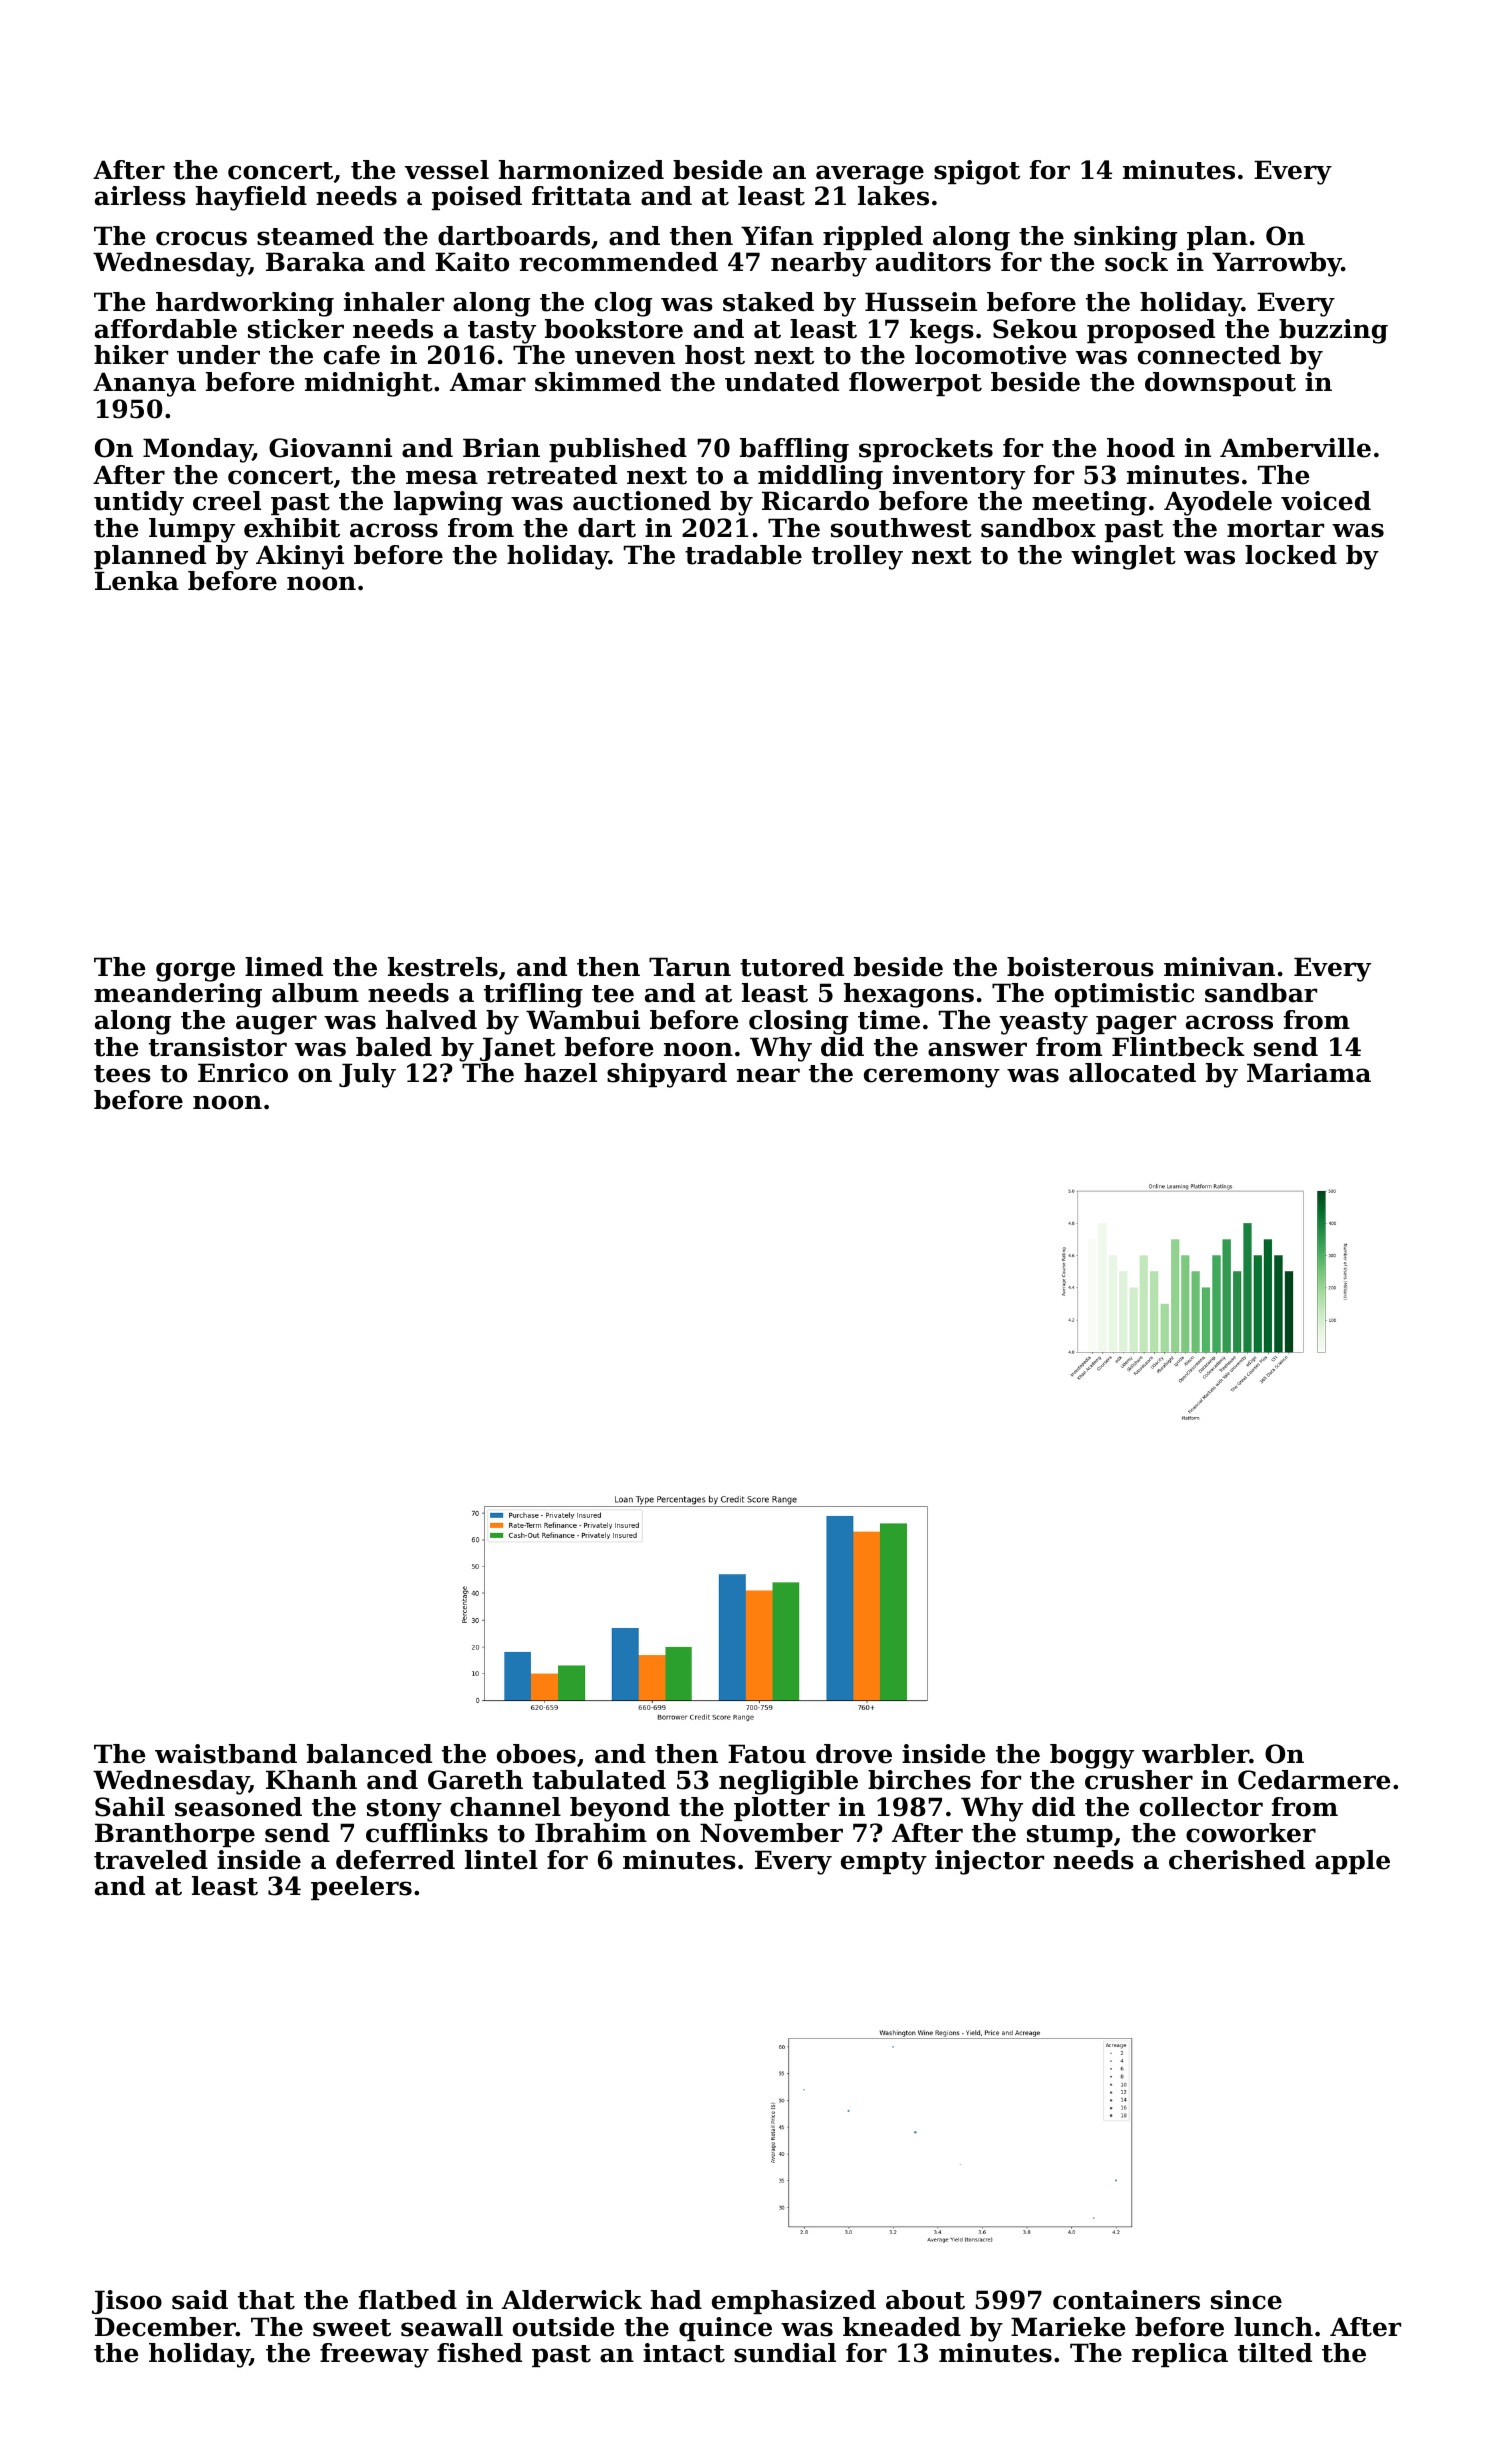 This screenshot has height=2464, width=1496. Describe the element at coordinates (667, 1075) in the screenshot. I see `shipyard` at that location.
